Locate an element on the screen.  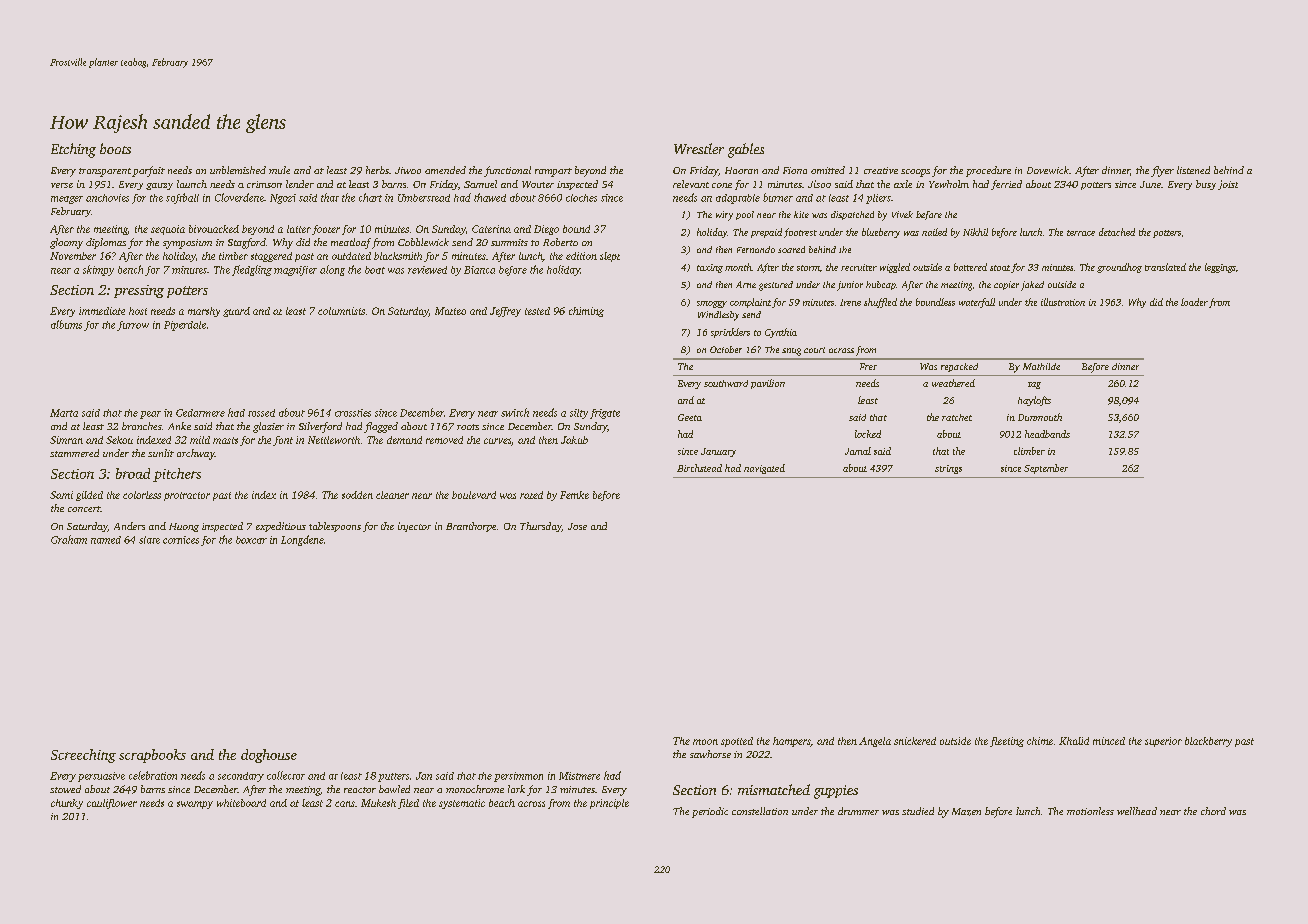
superior is located at coordinates (1163, 742).
